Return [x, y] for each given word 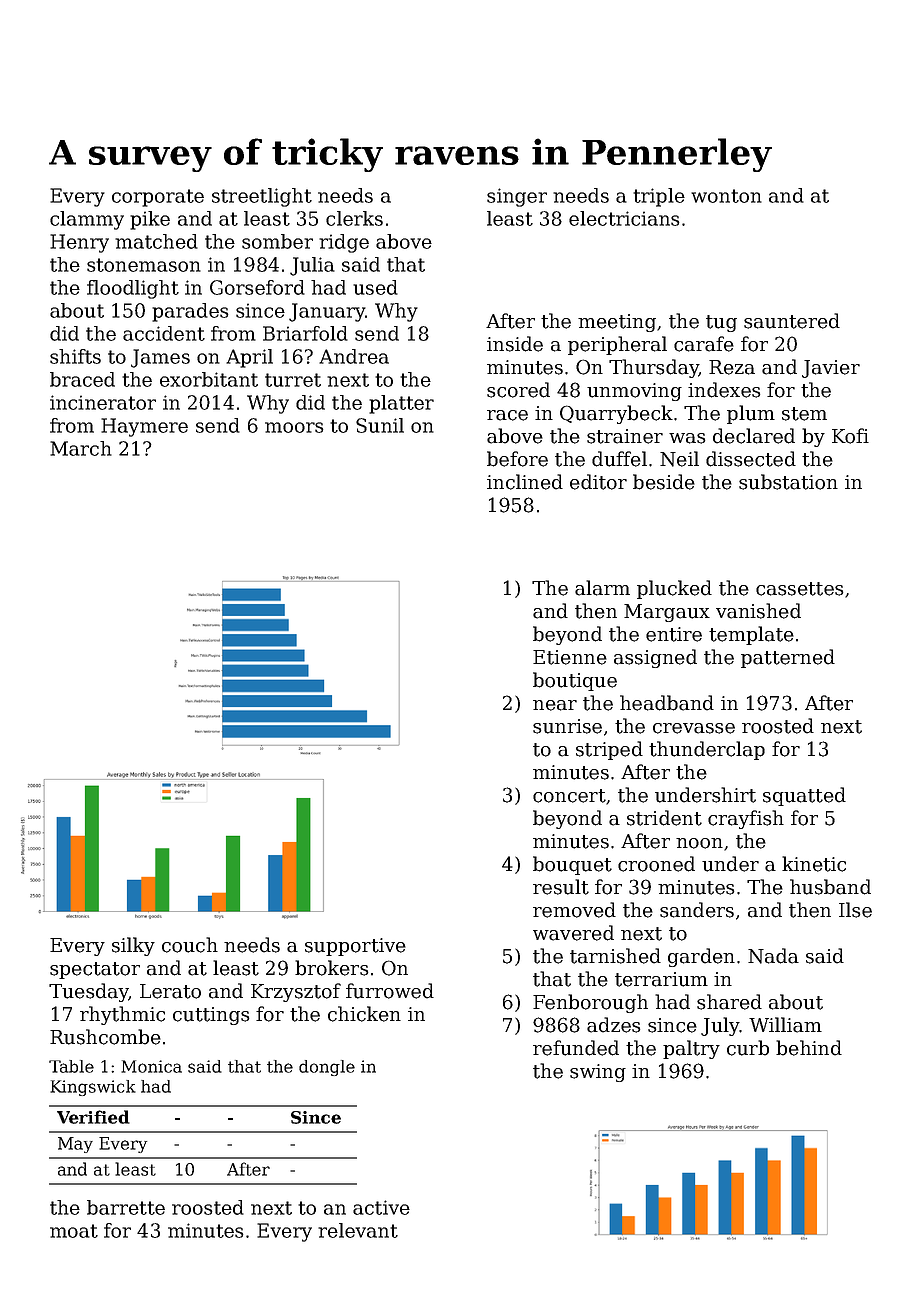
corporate [158, 198]
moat [74, 1231]
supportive [355, 947]
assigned [655, 658]
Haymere [144, 427]
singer [517, 197]
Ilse [855, 910]
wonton [726, 196]
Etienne [570, 657]
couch [190, 945]
